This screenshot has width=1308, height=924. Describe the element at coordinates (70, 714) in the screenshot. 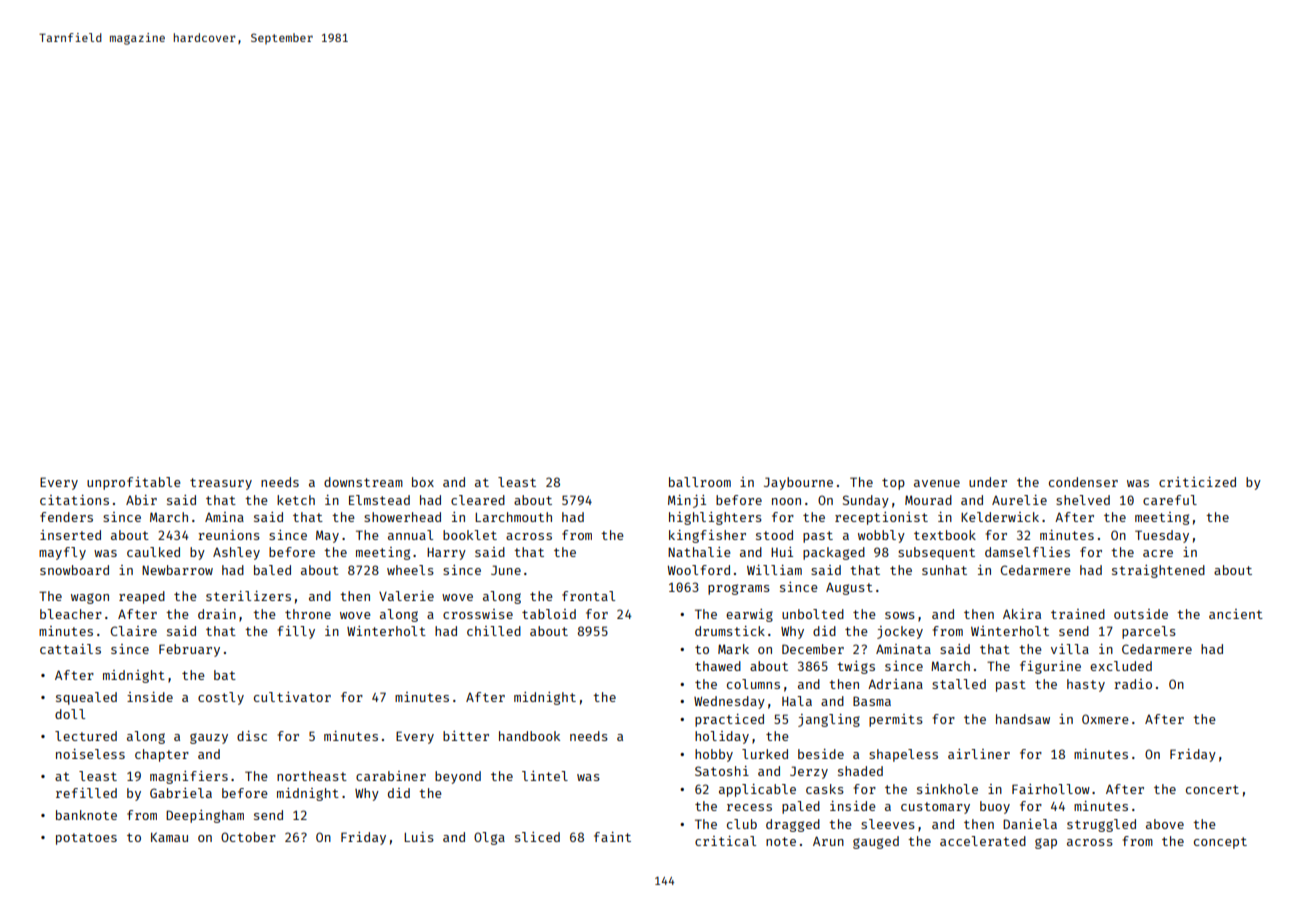

I see `doll` at that location.
